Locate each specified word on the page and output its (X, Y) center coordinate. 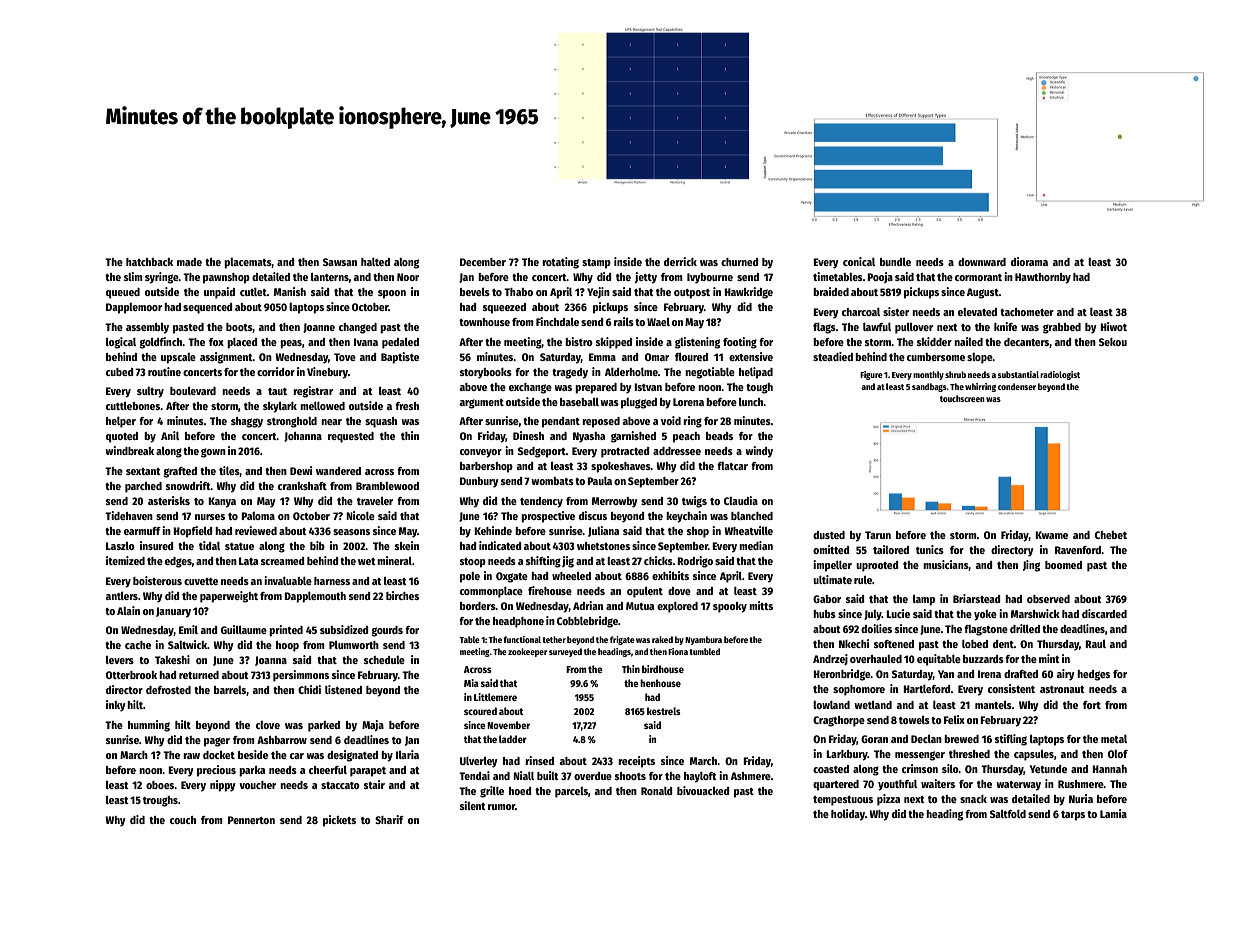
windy (759, 452)
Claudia (741, 500)
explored (677, 607)
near (331, 422)
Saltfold (1008, 814)
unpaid (219, 293)
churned (740, 262)
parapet (368, 772)
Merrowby (615, 502)
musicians (946, 565)
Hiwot (1113, 326)
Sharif (389, 819)
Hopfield (193, 532)
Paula (599, 481)
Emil (188, 629)
